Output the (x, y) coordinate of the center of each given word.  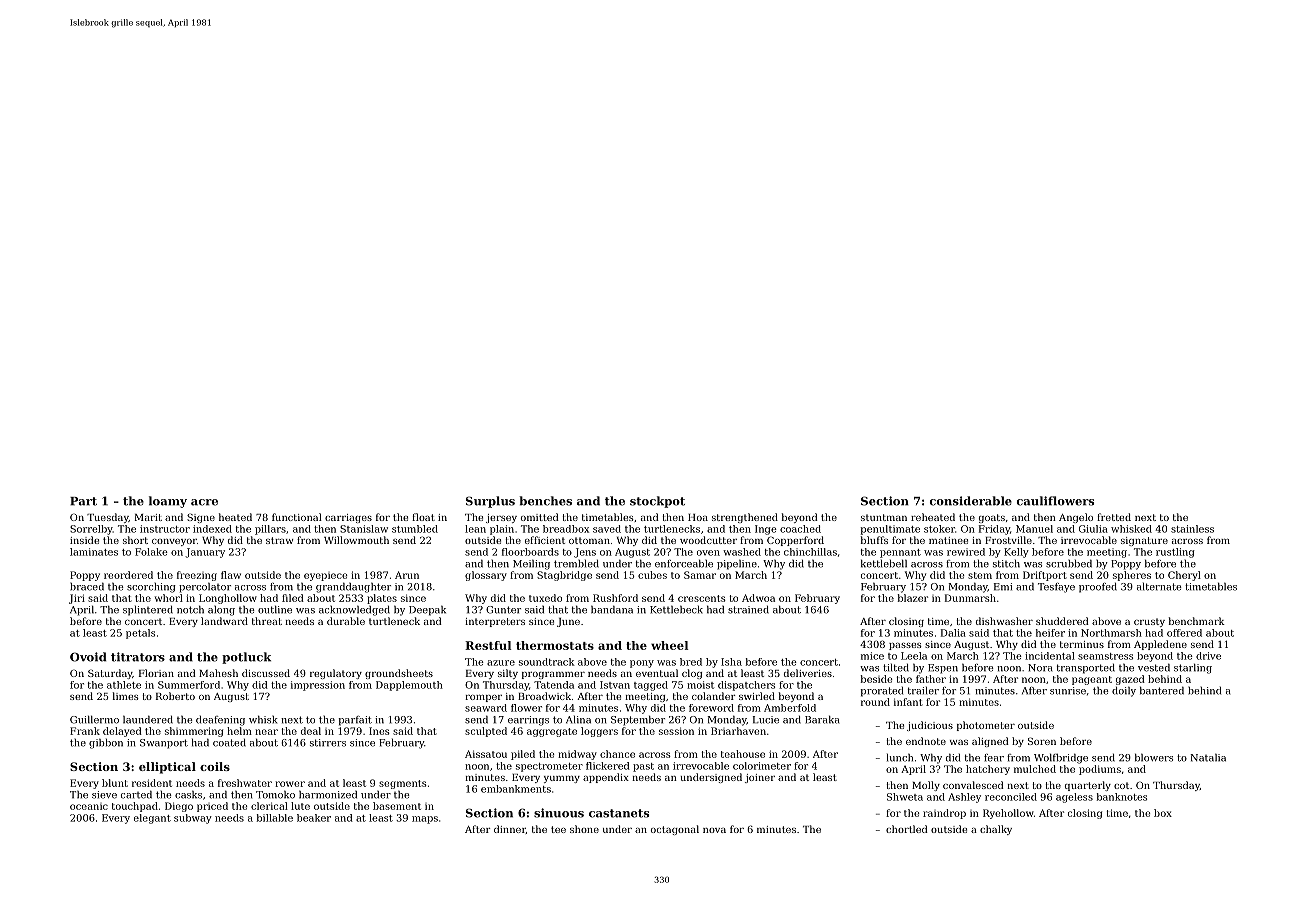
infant (908, 702)
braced (87, 586)
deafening (220, 721)
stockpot (657, 502)
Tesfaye (1056, 588)
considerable (971, 501)
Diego (179, 807)
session (676, 731)
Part (83, 501)
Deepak (427, 610)
